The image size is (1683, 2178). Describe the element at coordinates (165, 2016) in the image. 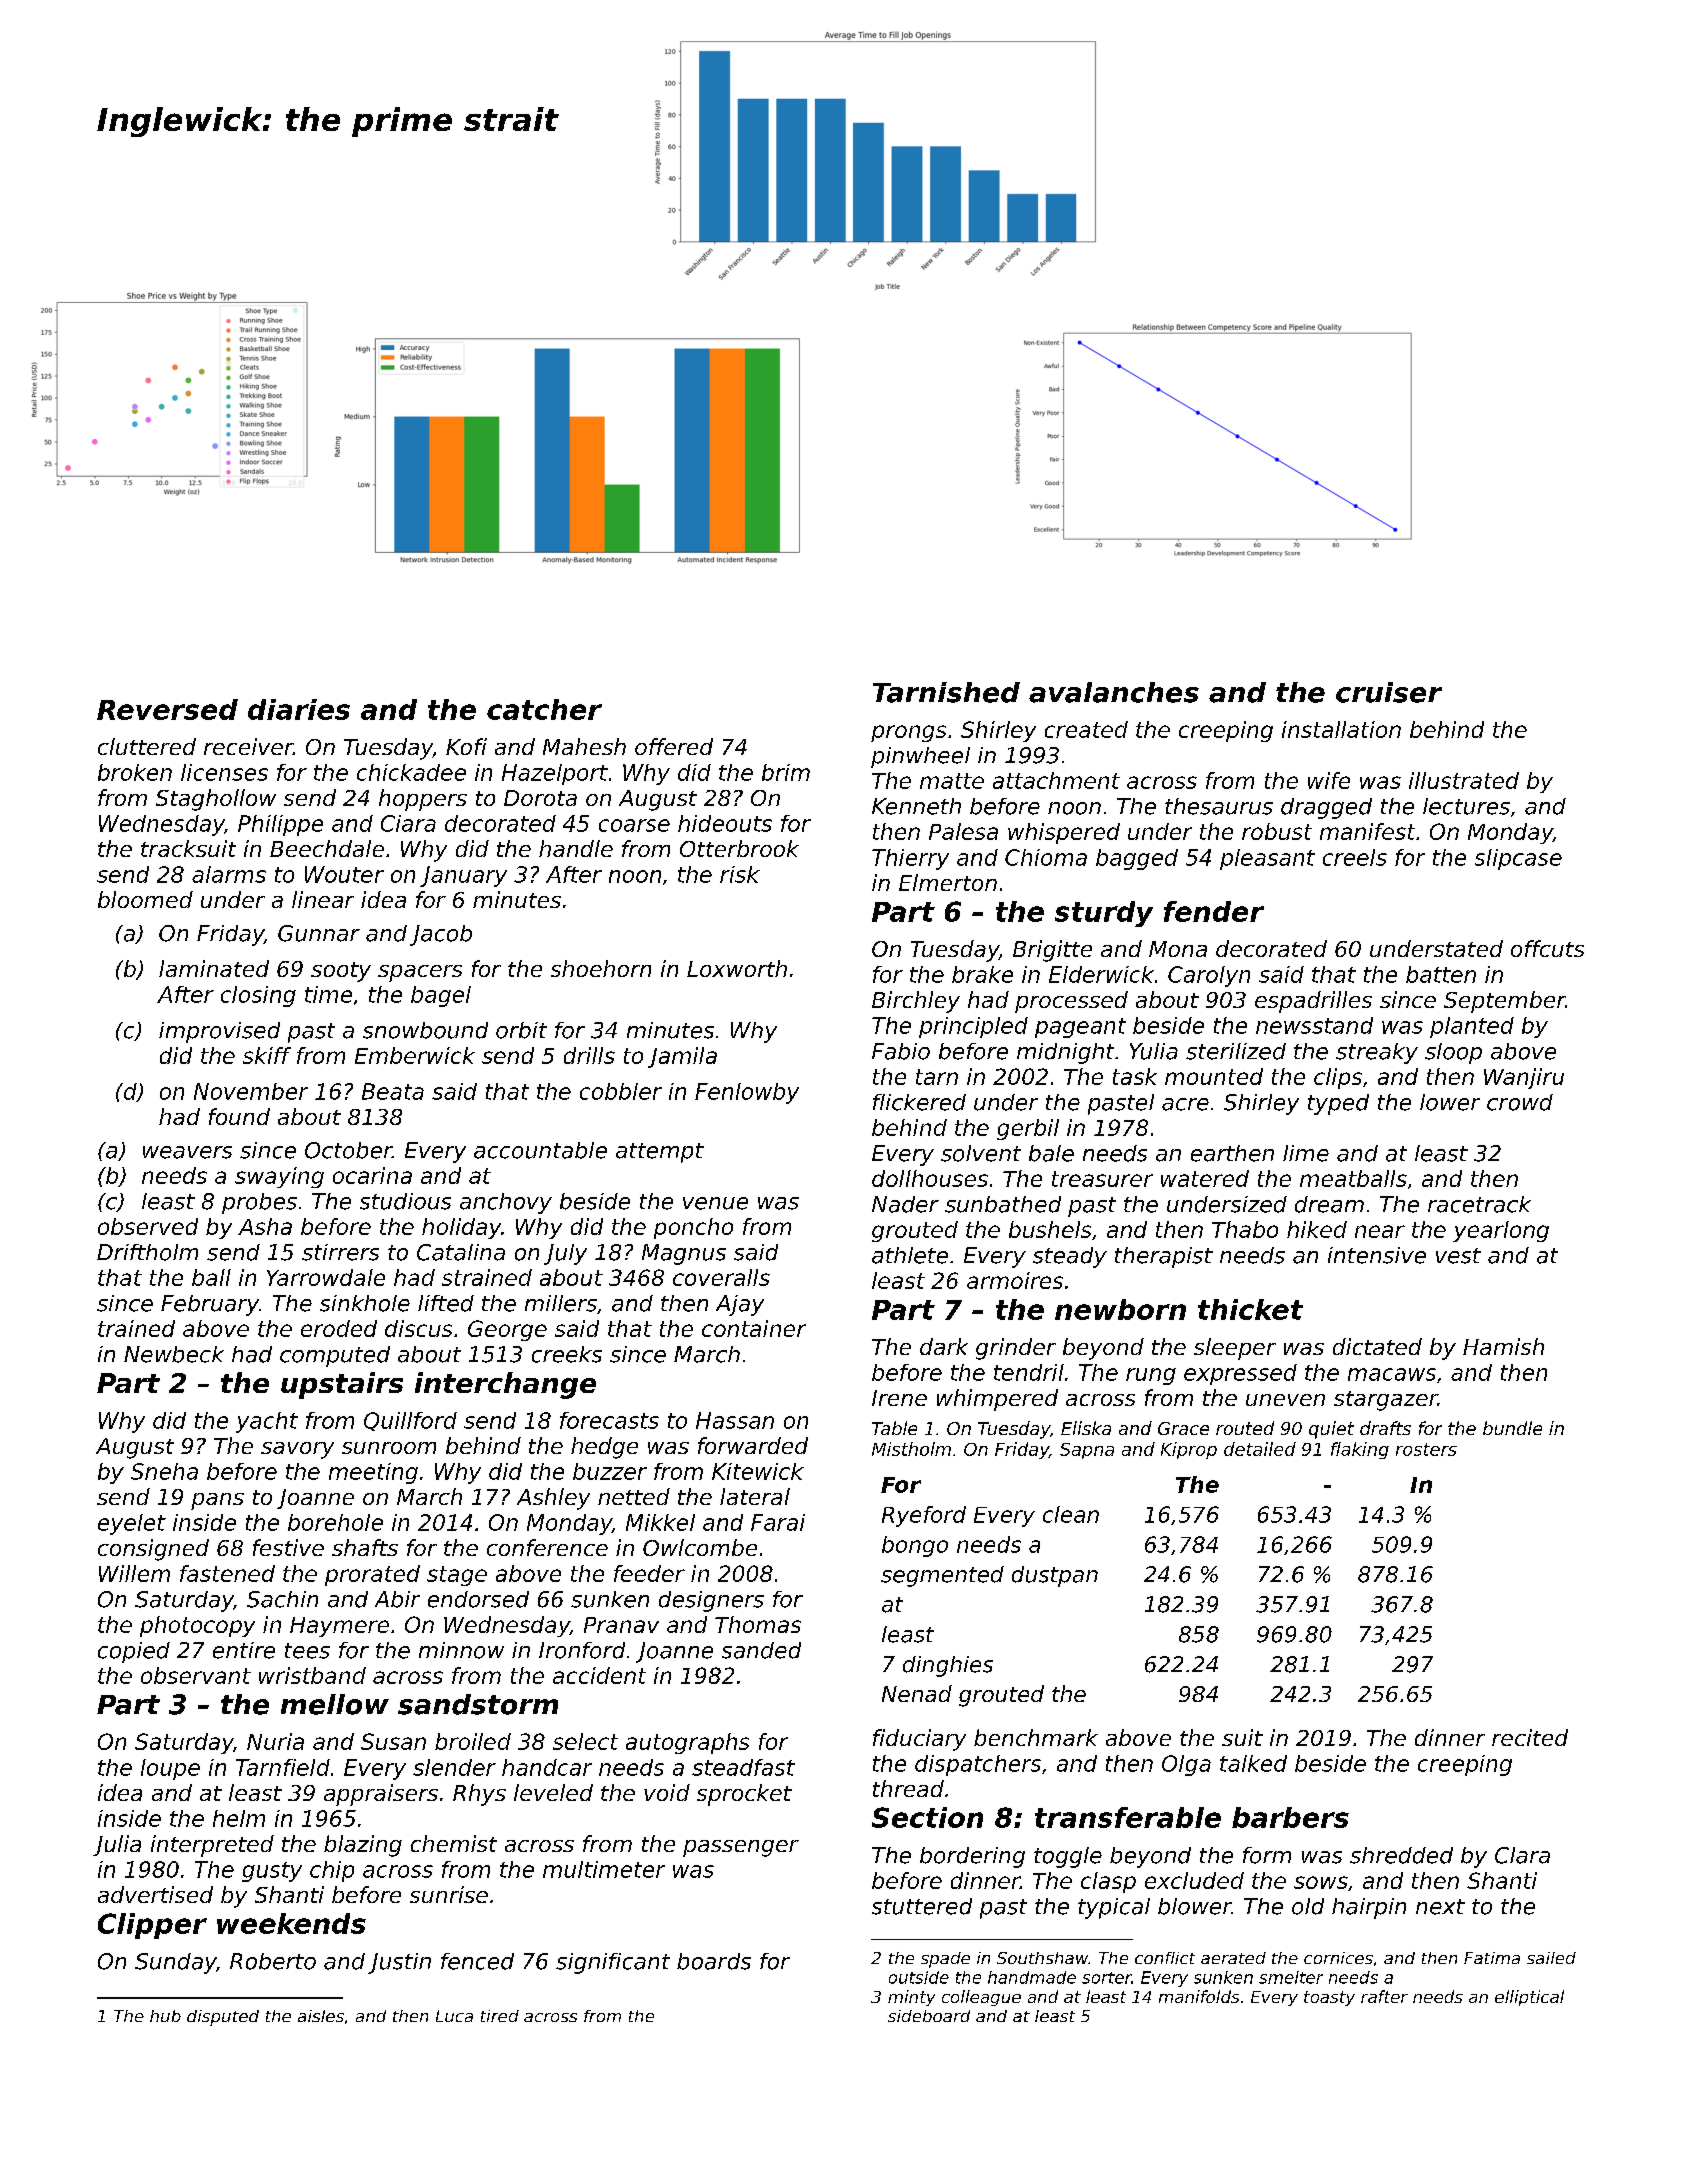

I see `hub` at that location.
